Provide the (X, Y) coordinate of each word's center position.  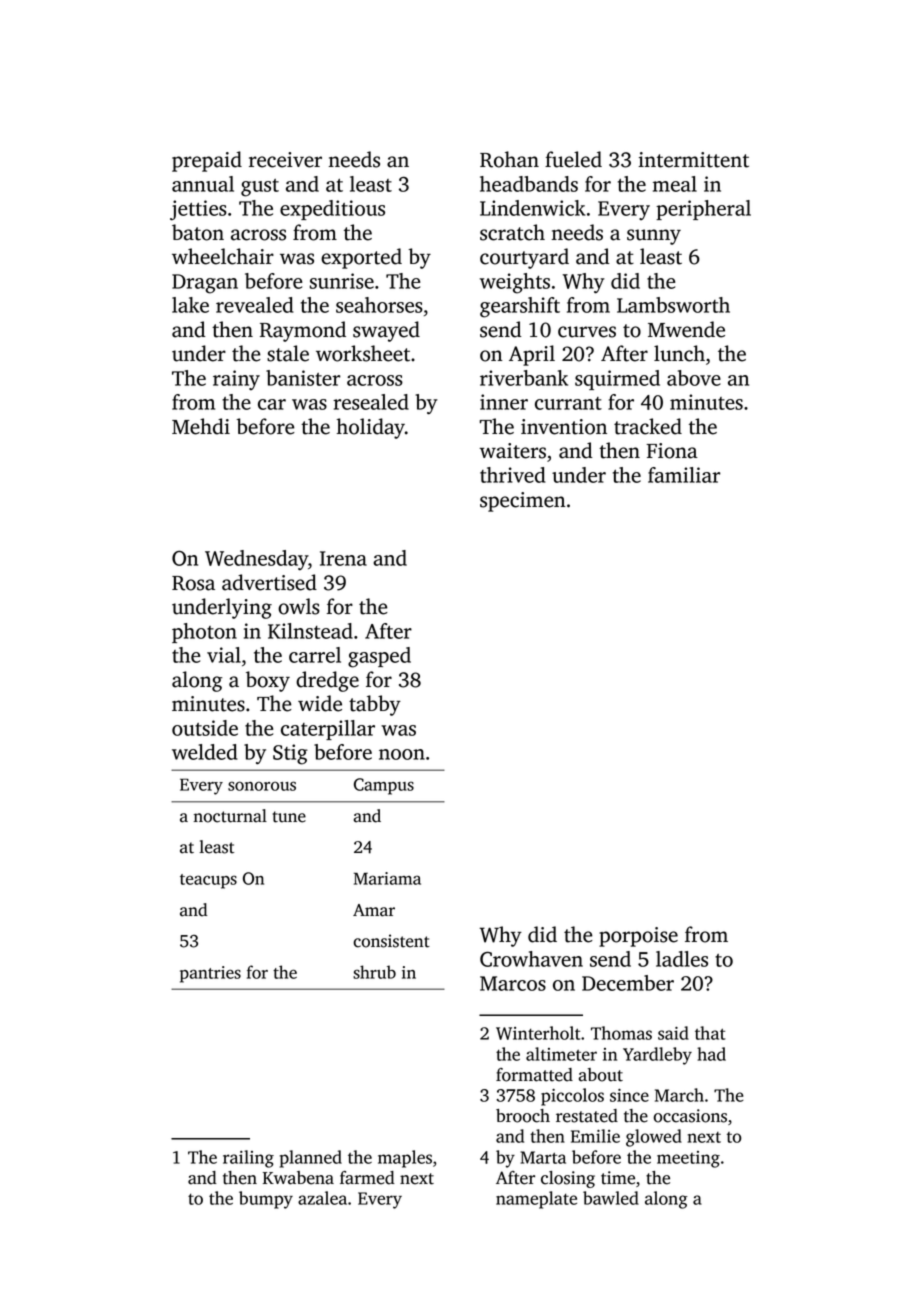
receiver (285, 160)
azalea (322, 1198)
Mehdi (201, 426)
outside (205, 728)
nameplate (536, 1200)
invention (564, 427)
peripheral (703, 210)
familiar (684, 475)
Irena (343, 558)
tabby (375, 705)
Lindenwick (533, 208)
